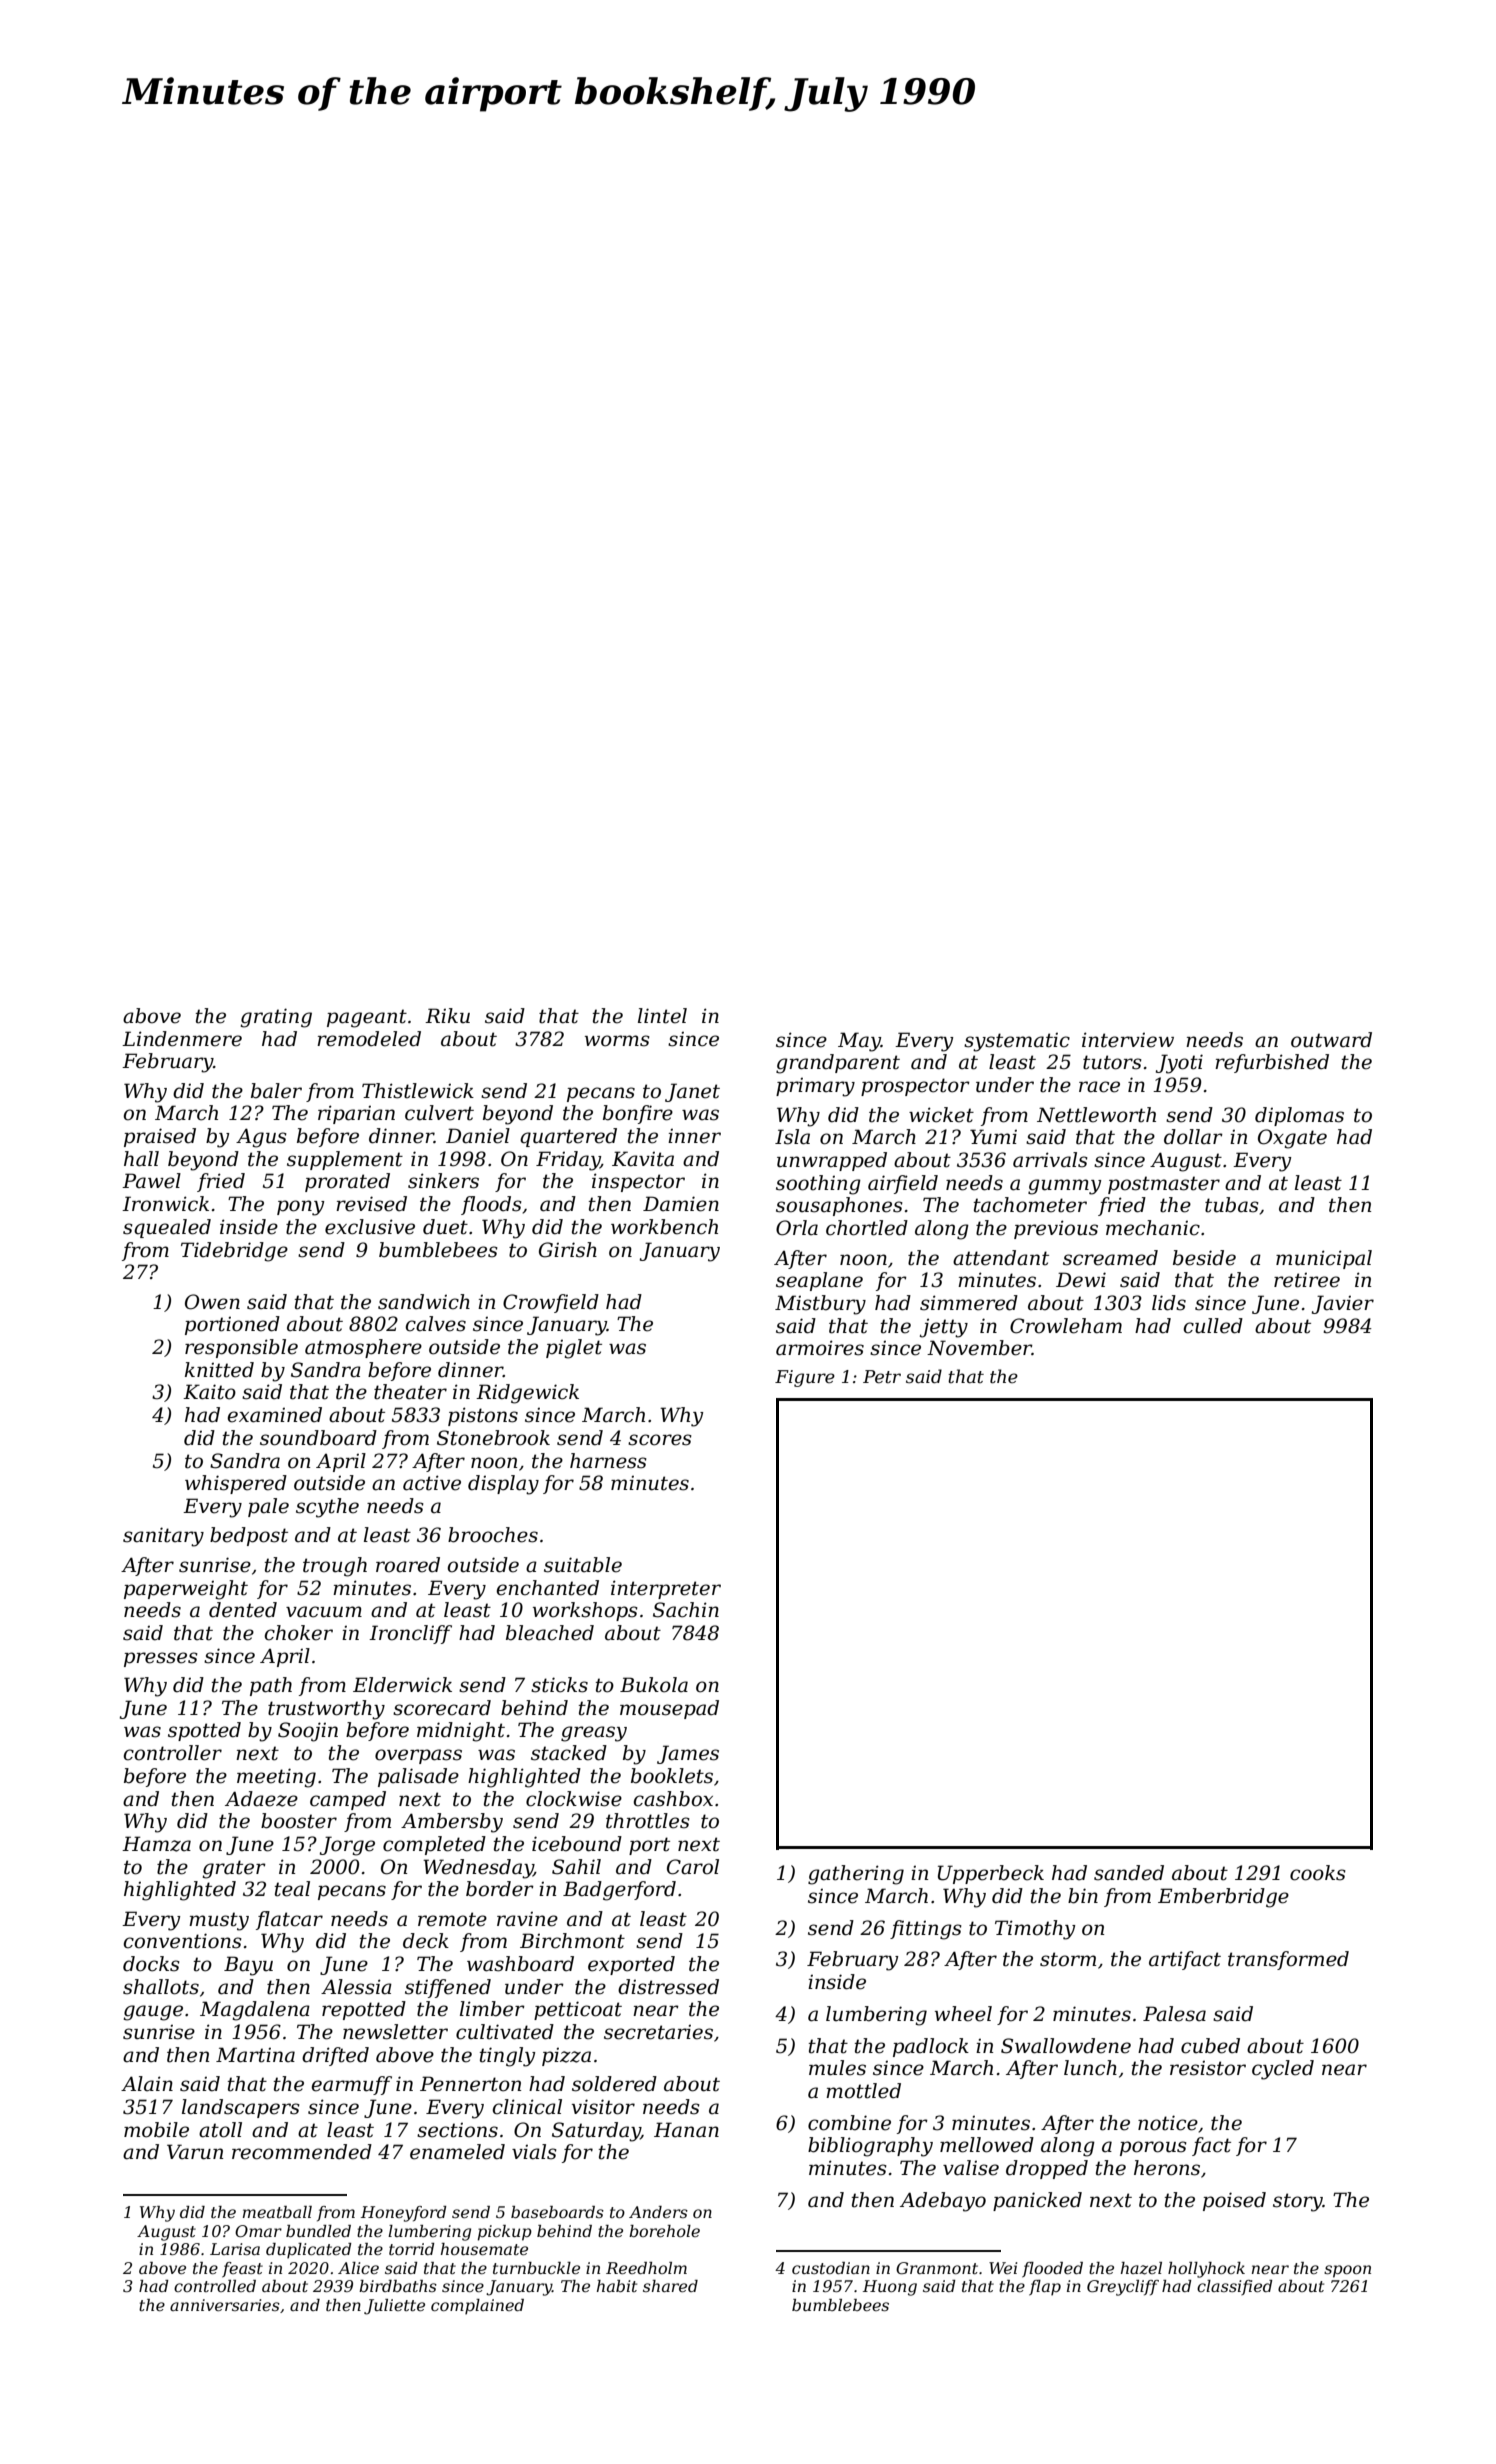  What do you see at coordinates (870, 2147) in the image?
I see `bibliography` at bounding box center [870, 2147].
